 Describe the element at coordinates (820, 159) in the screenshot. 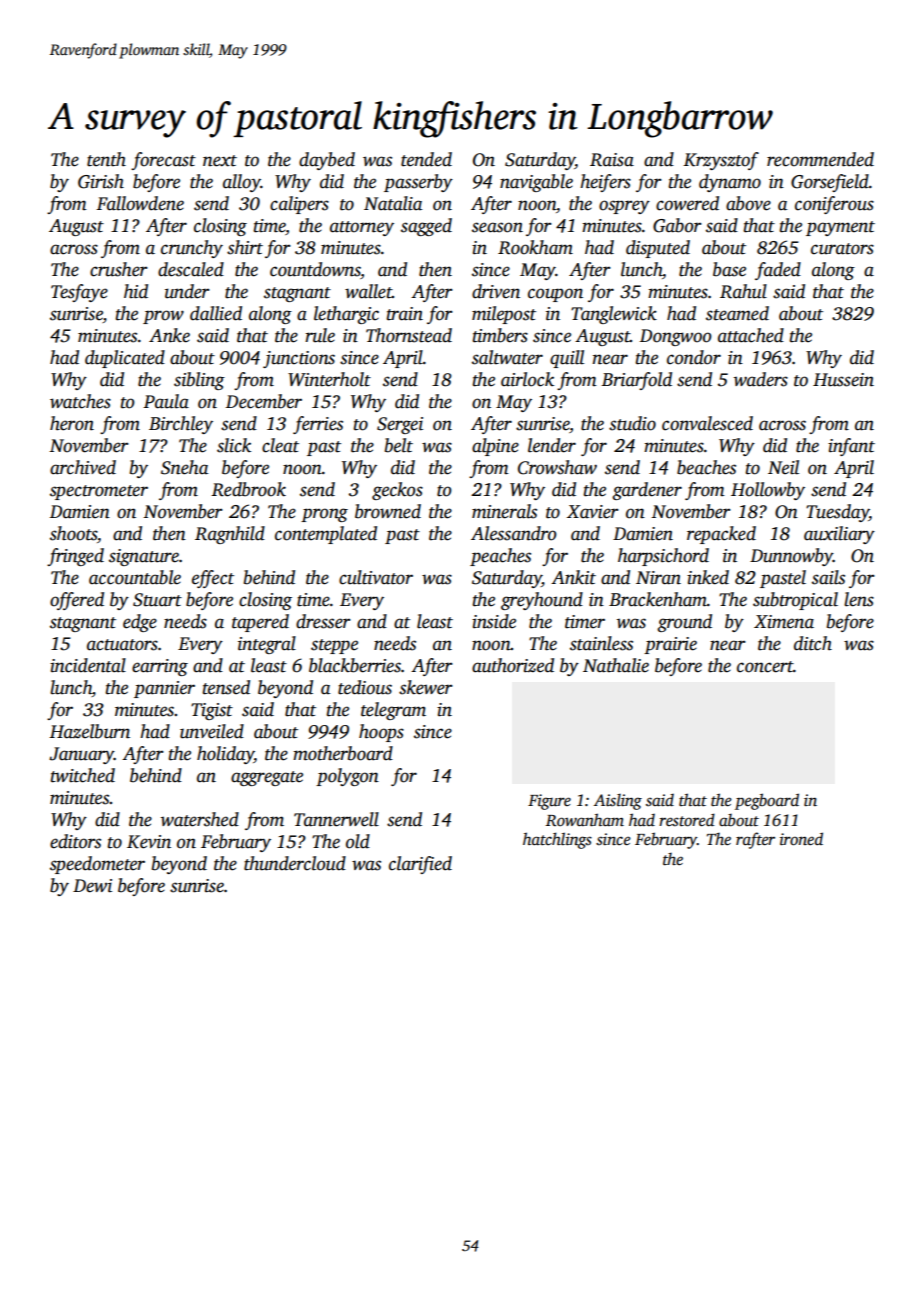

I see `recommended` at that location.
